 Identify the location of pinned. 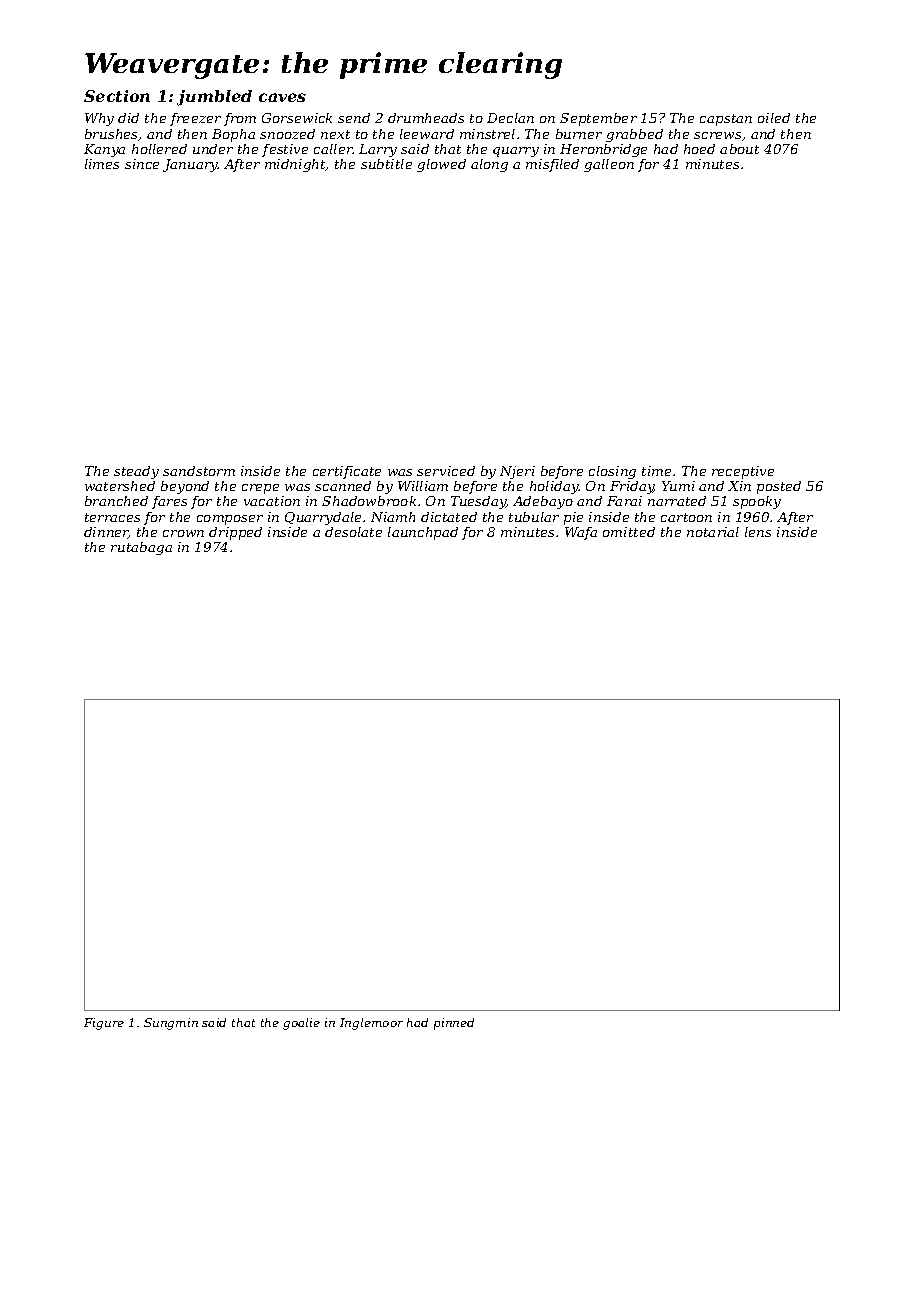
(454, 1024).
